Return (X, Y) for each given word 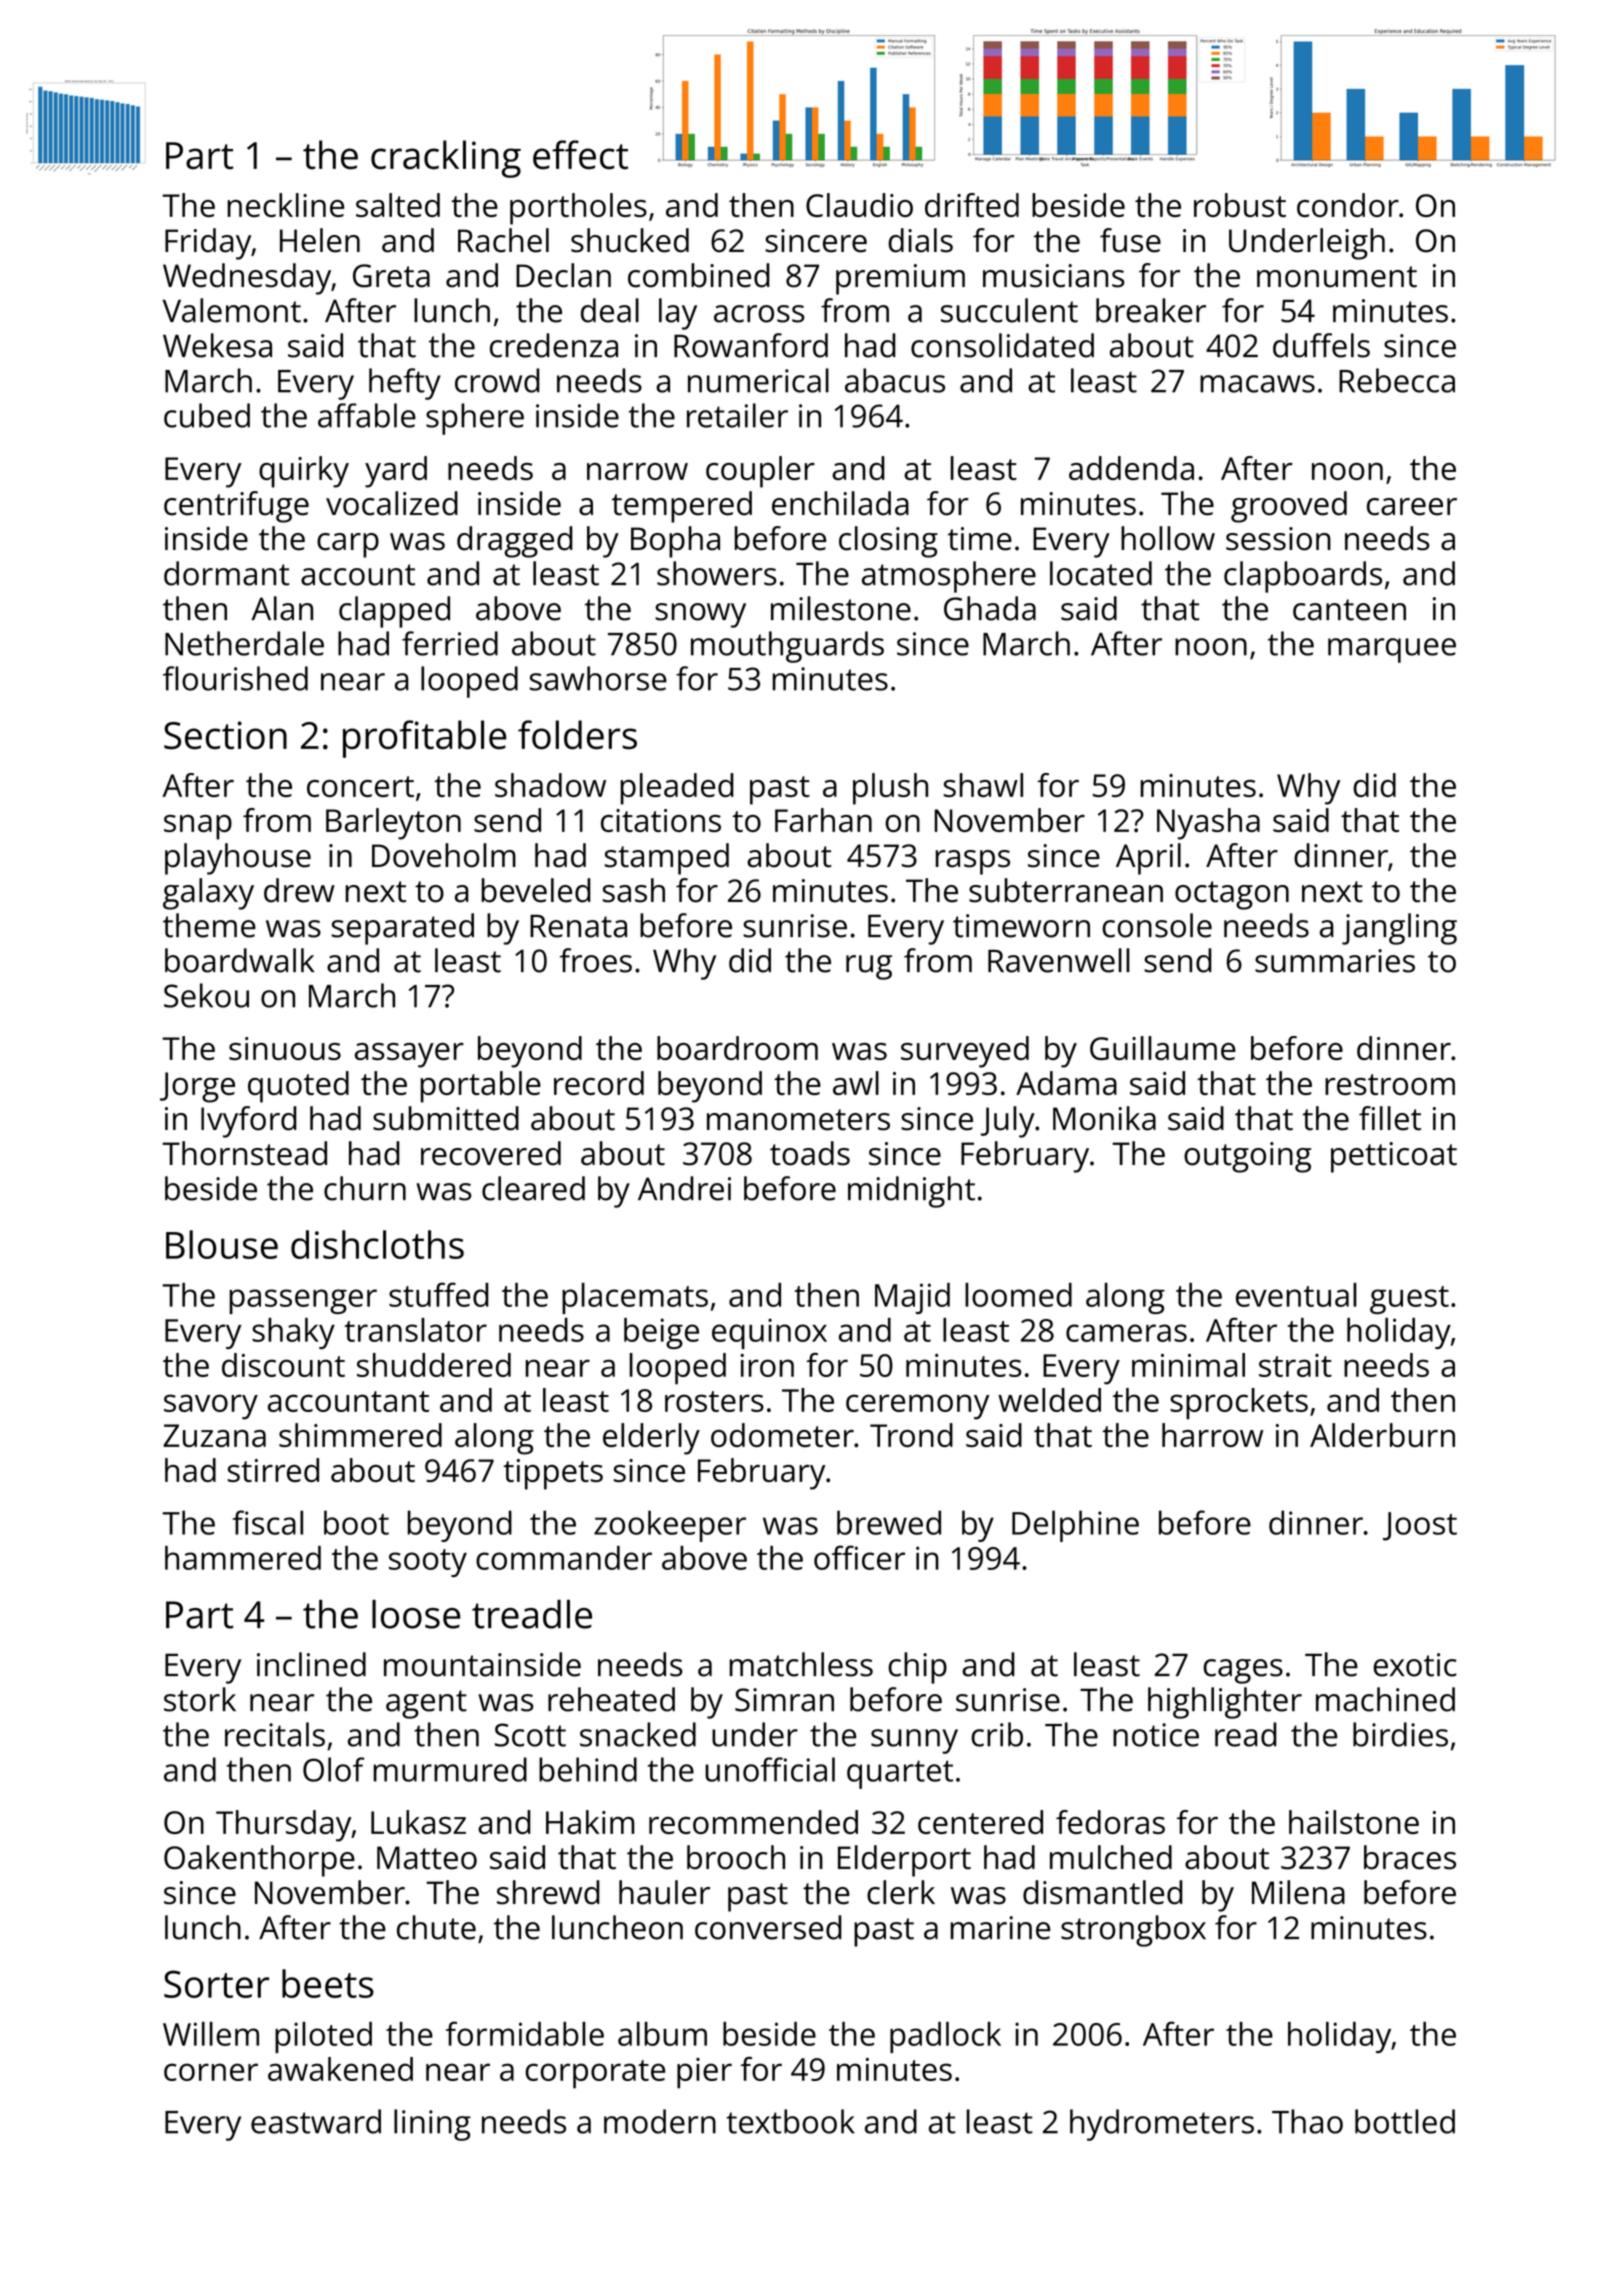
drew (299, 890)
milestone (841, 608)
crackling (446, 159)
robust (1240, 205)
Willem (211, 2034)
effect (580, 155)
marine (1000, 1928)
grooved (1289, 507)
